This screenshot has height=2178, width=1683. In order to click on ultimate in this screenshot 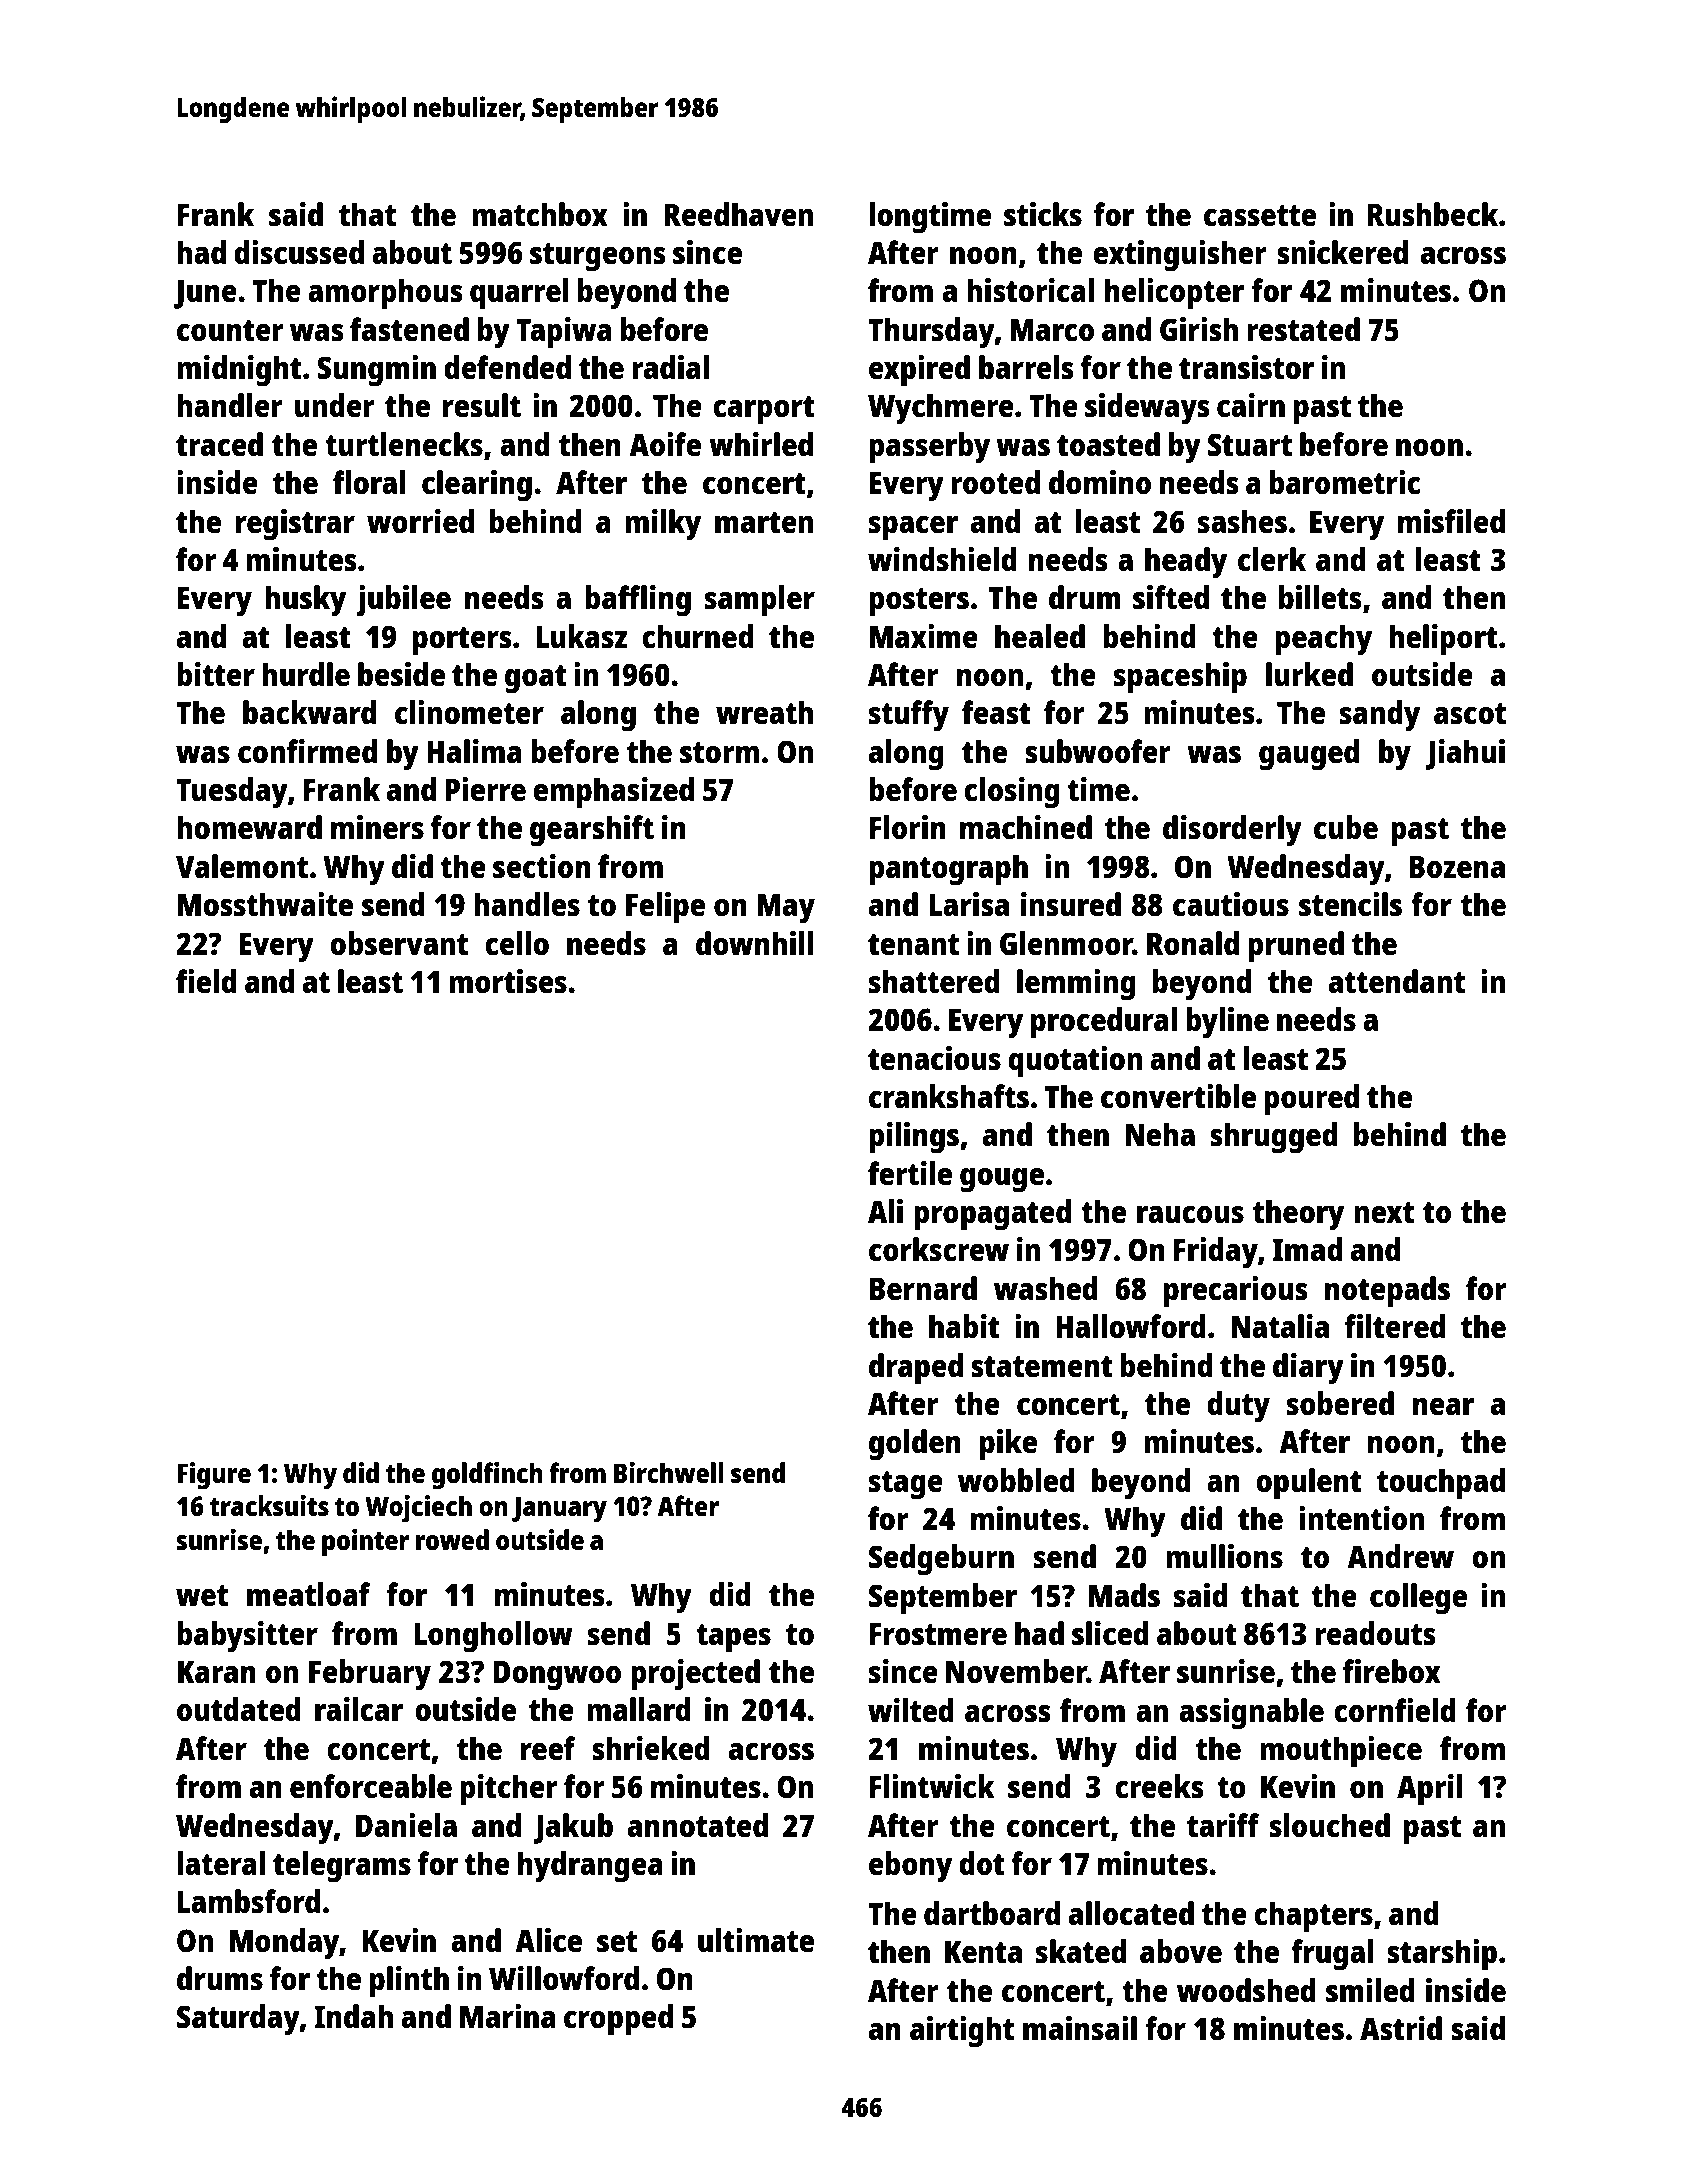, I will do `click(756, 1940)`.
